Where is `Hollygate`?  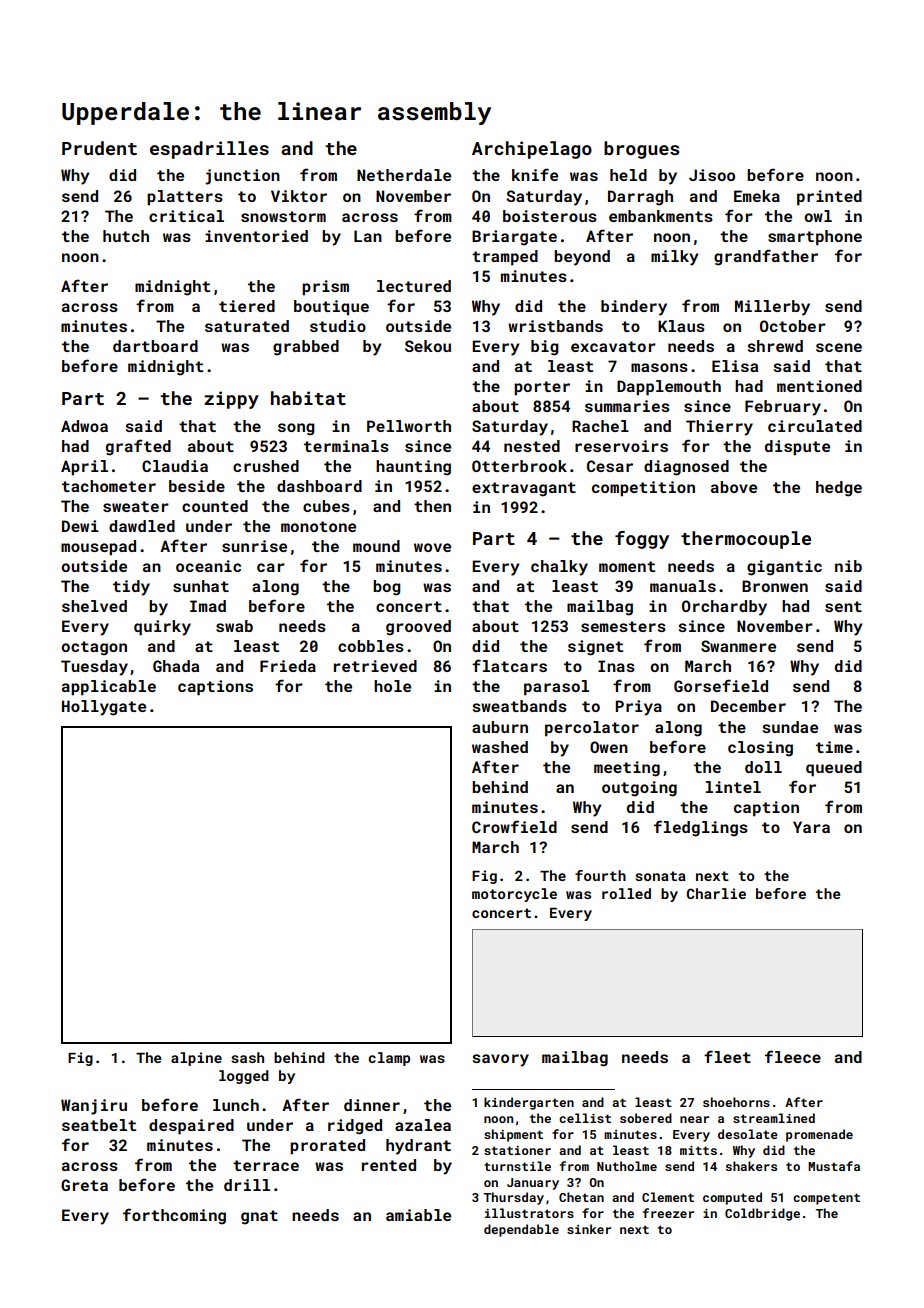
Hollygate is located at coordinates (104, 708).
